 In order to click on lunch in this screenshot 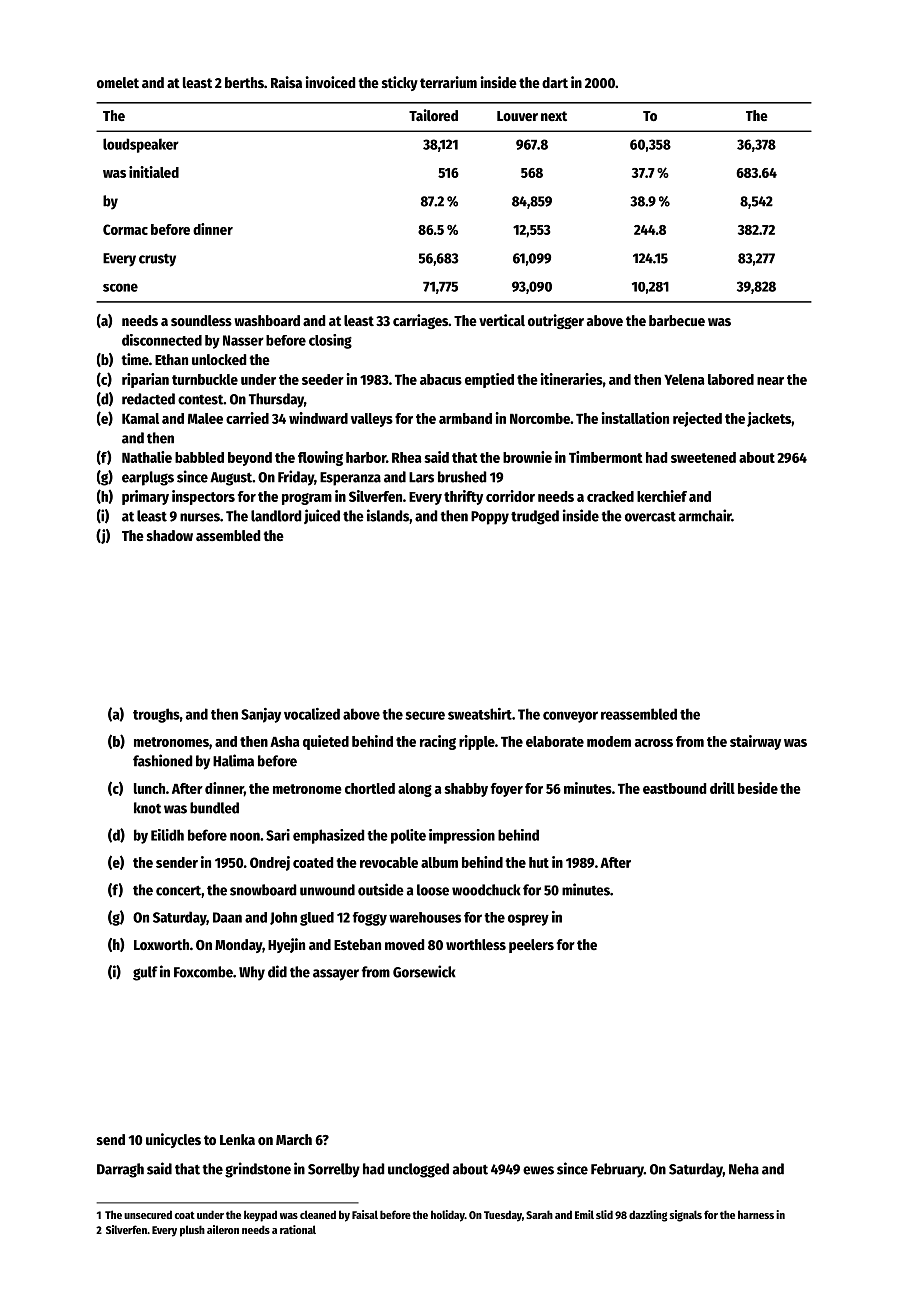, I will do `click(149, 788)`.
